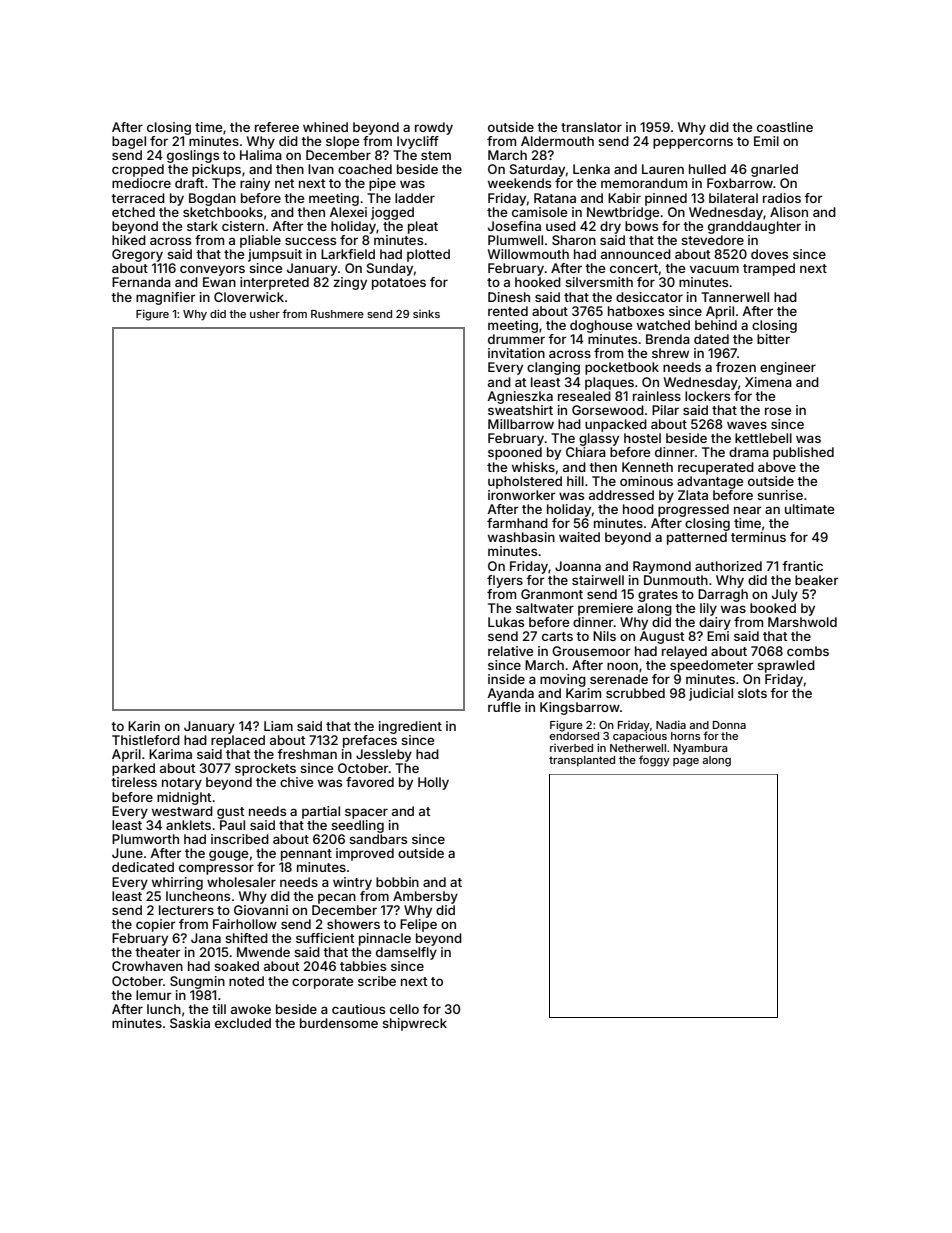  I want to click on cello, so click(404, 1009).
